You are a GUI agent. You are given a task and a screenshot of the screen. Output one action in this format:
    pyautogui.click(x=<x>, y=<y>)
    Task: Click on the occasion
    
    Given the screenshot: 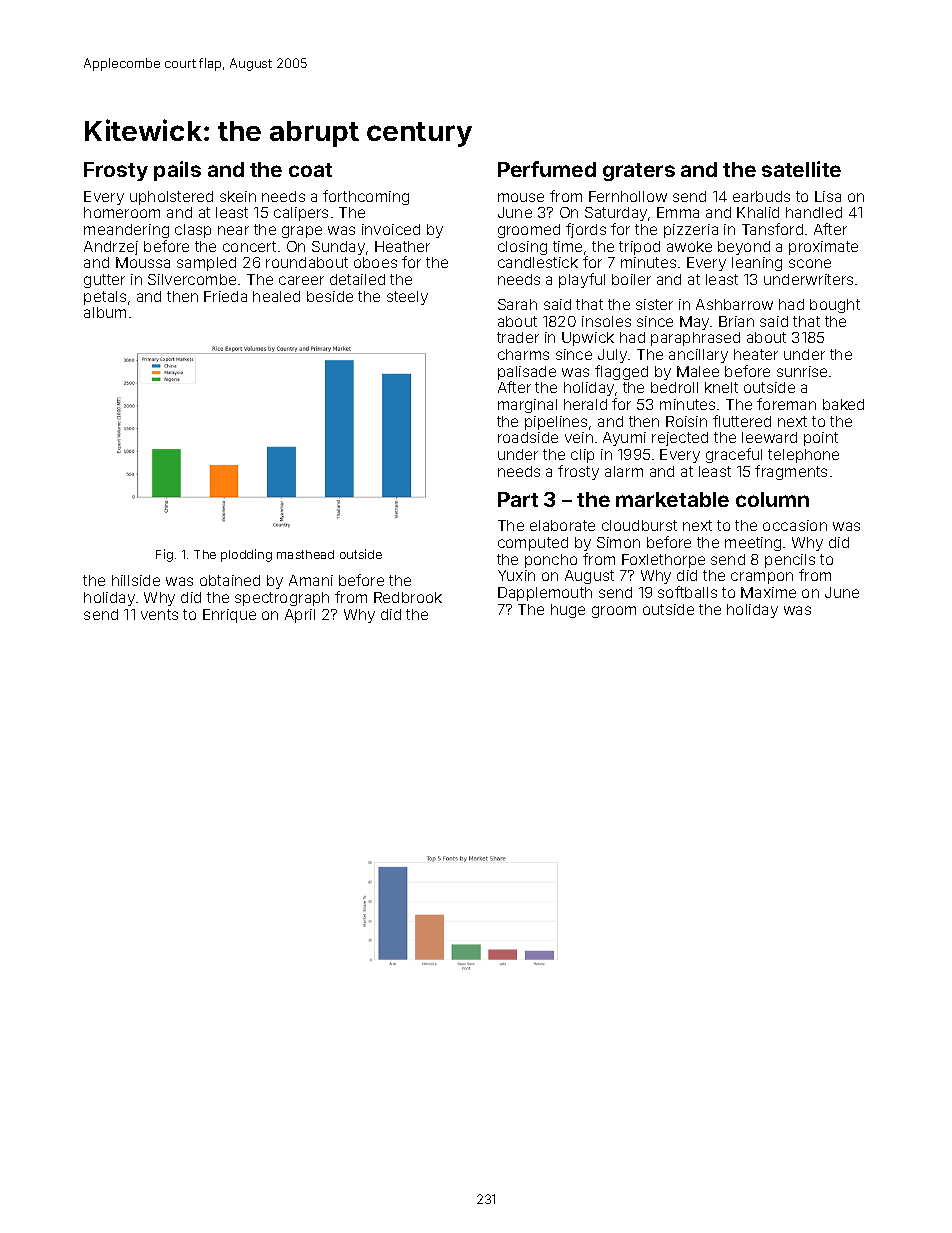 What is the action you would take?
    pyautogui.click(x=795, y=525)
